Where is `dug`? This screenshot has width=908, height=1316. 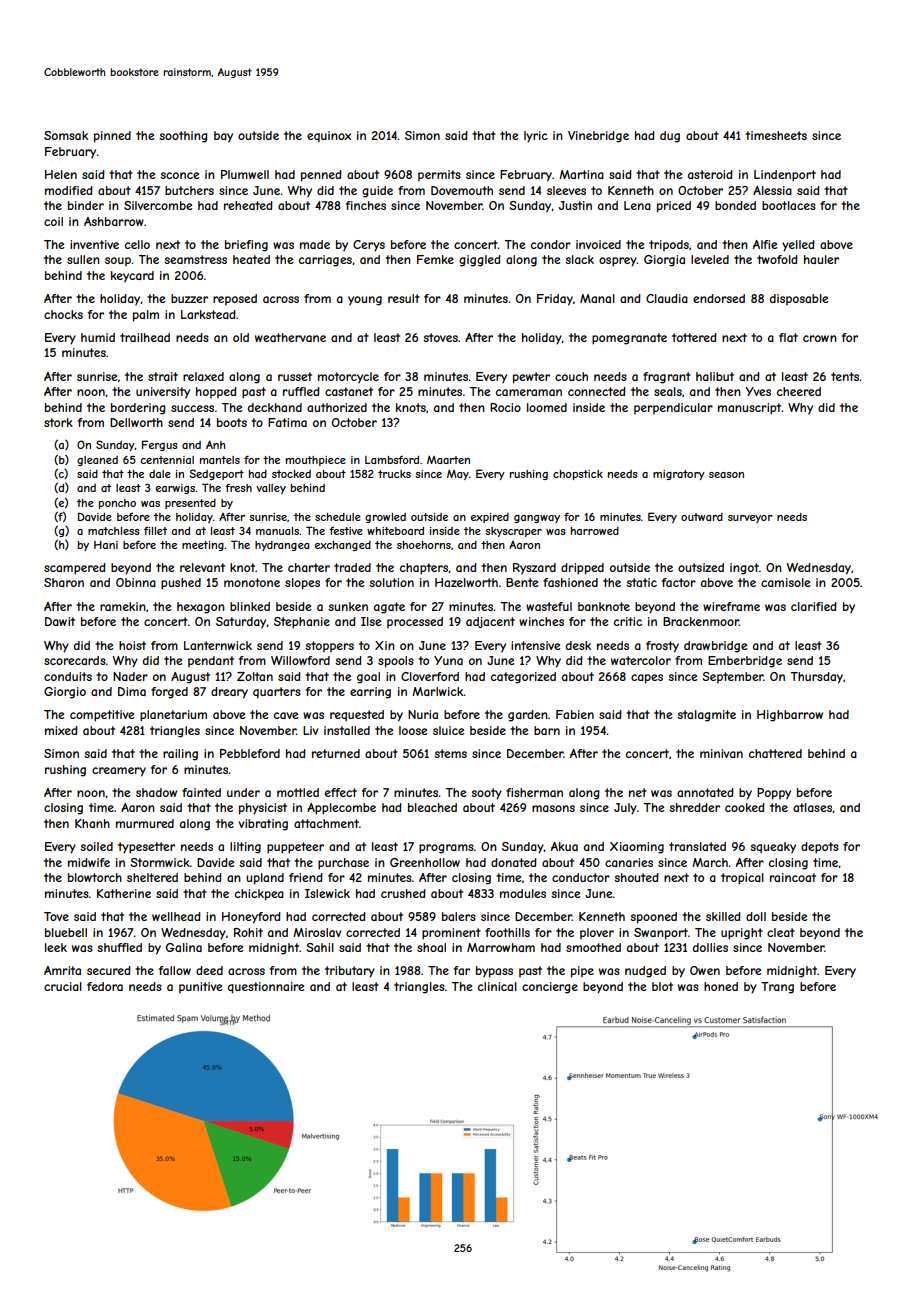 dug is located at coordinates (670, 137).
